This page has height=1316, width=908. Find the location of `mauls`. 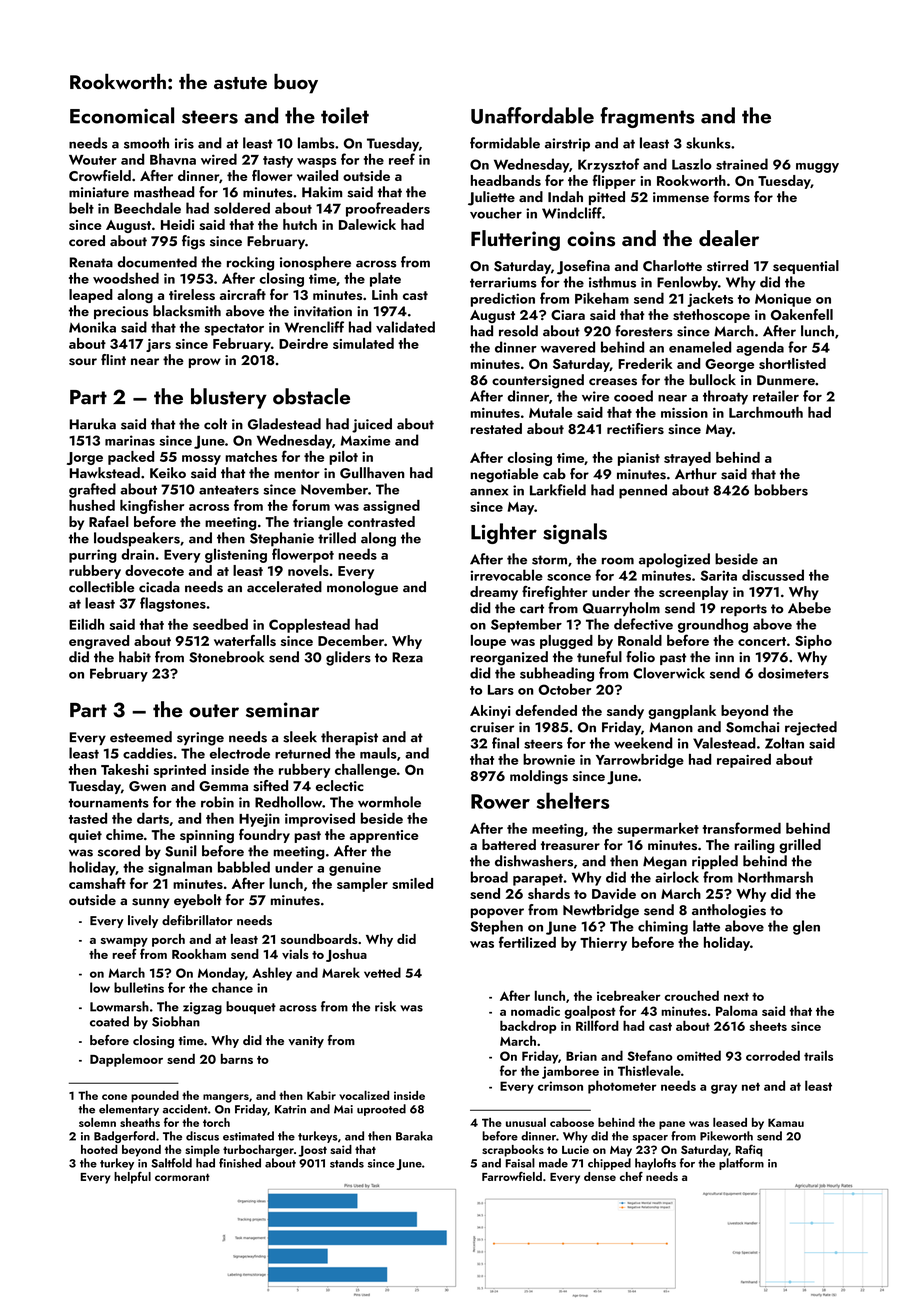

mauls is located at coordinates (378, 753).
